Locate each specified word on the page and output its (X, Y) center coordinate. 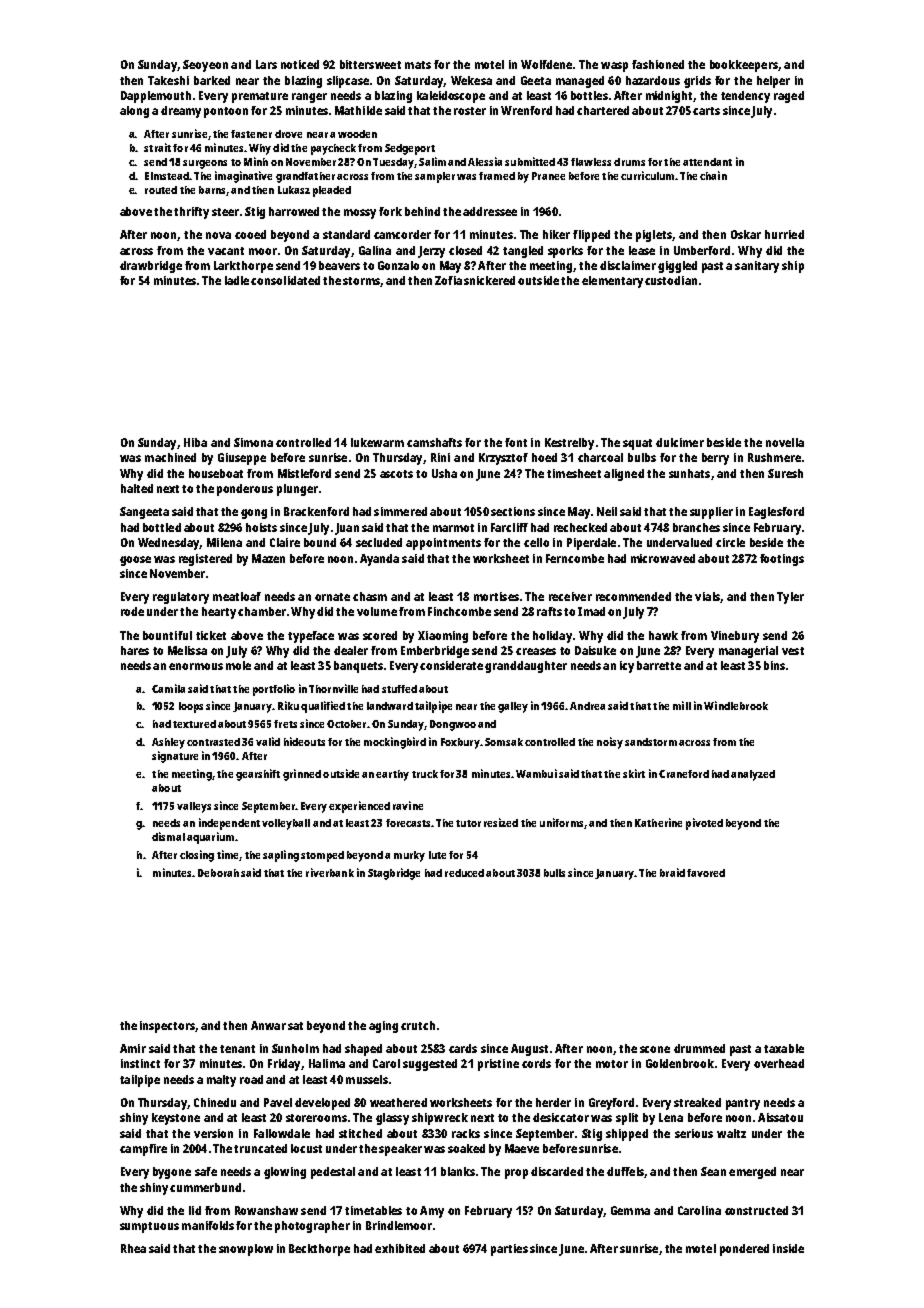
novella (785, 442)
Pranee (548, 176)
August (529, 1050)
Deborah (218, 873)
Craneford (684, 774)
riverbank (330, 872)
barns (212, 190)
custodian (671, 280)
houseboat (216, 473)
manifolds (208, 1225)
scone (655, 1049)
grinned (302, 775)
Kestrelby (569, 444)
